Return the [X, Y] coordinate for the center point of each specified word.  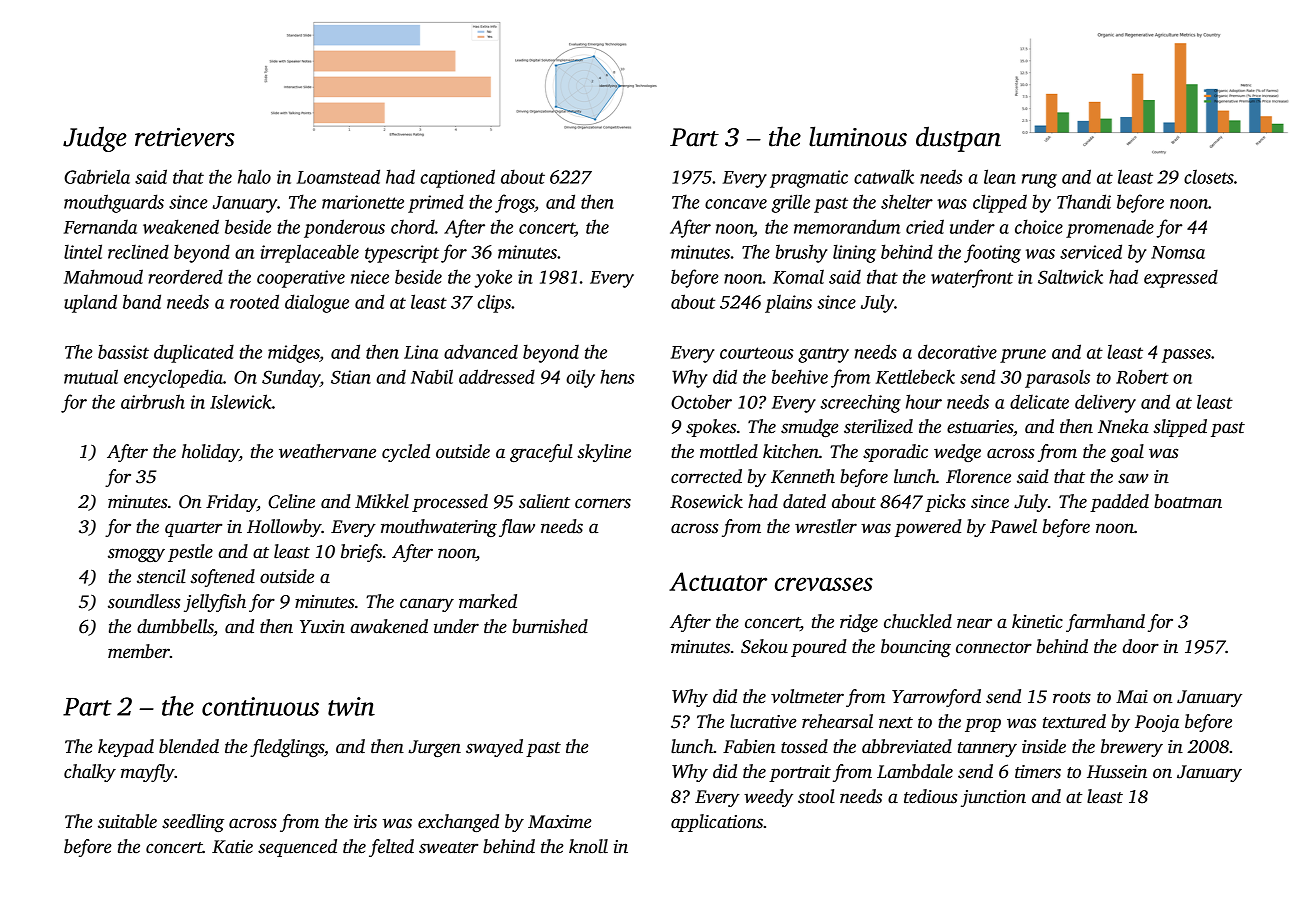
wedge [957, 453]
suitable [127, 821]
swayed [494, 748]
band [142, 301]
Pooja [1157, 723]
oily [580, 378]
